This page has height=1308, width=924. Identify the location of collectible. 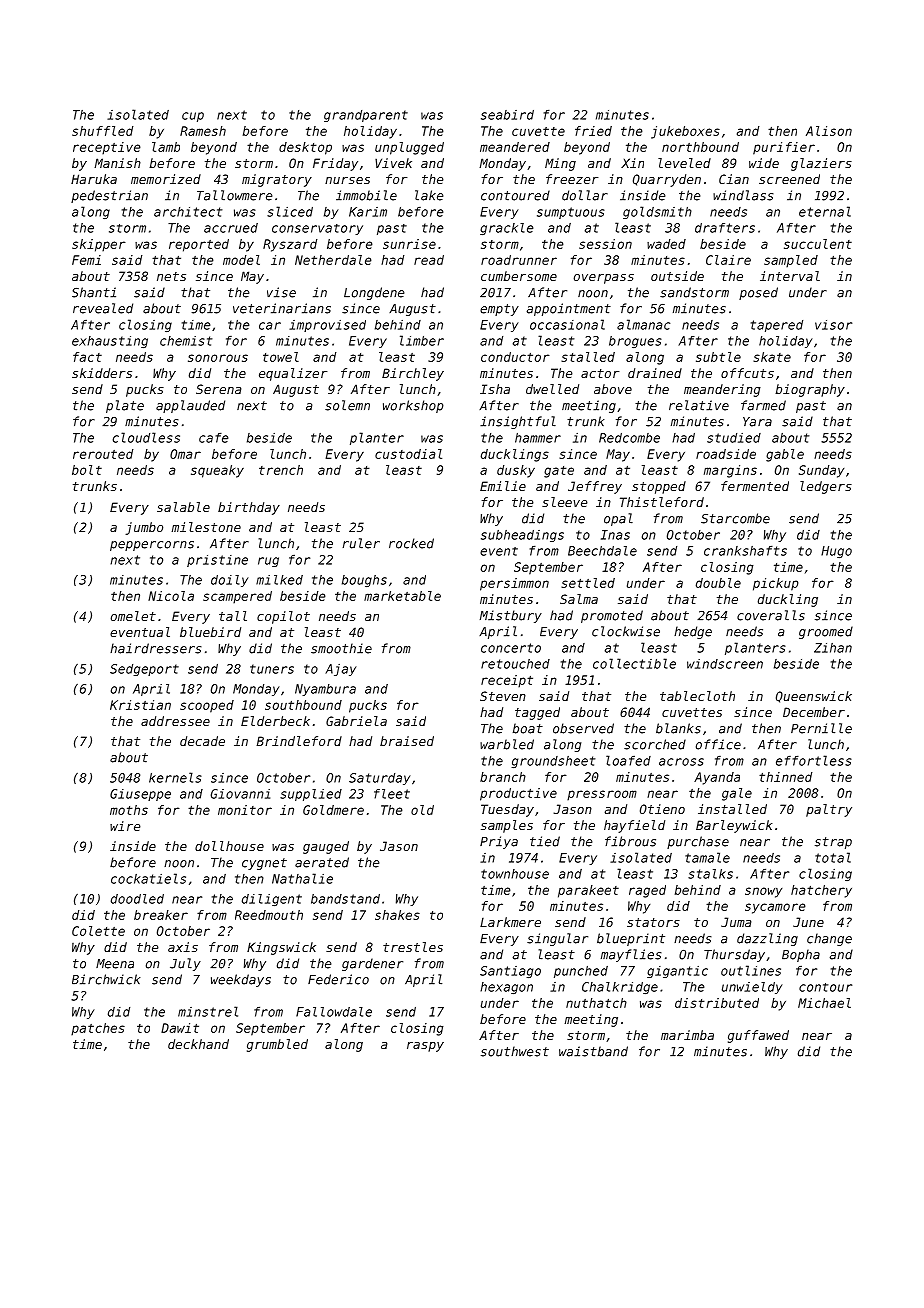
(634, 663).
